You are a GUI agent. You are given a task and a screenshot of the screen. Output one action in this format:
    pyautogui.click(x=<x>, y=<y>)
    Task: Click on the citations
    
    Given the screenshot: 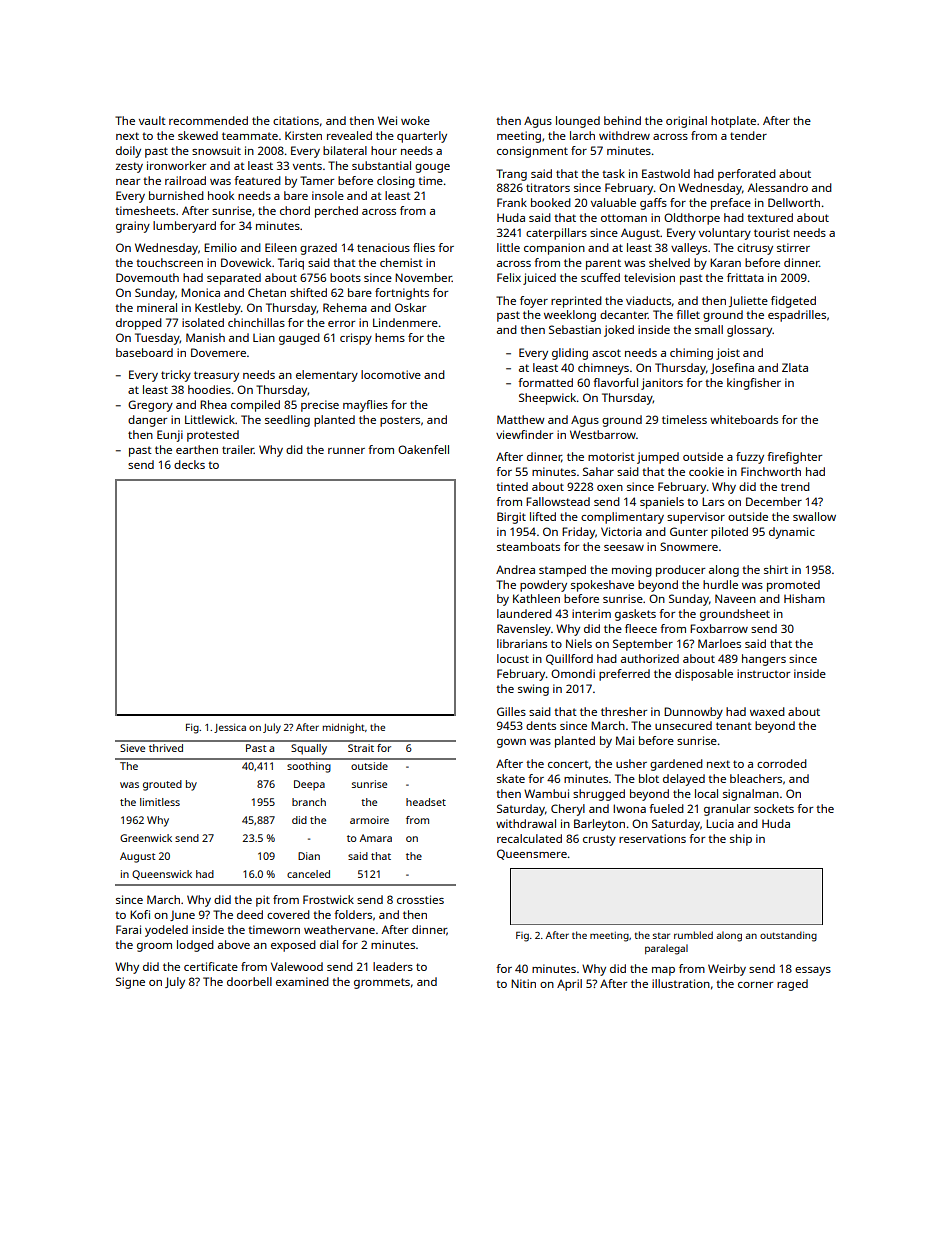 What is the action you would take?
    pyautogui.click(x=296, y=120)
